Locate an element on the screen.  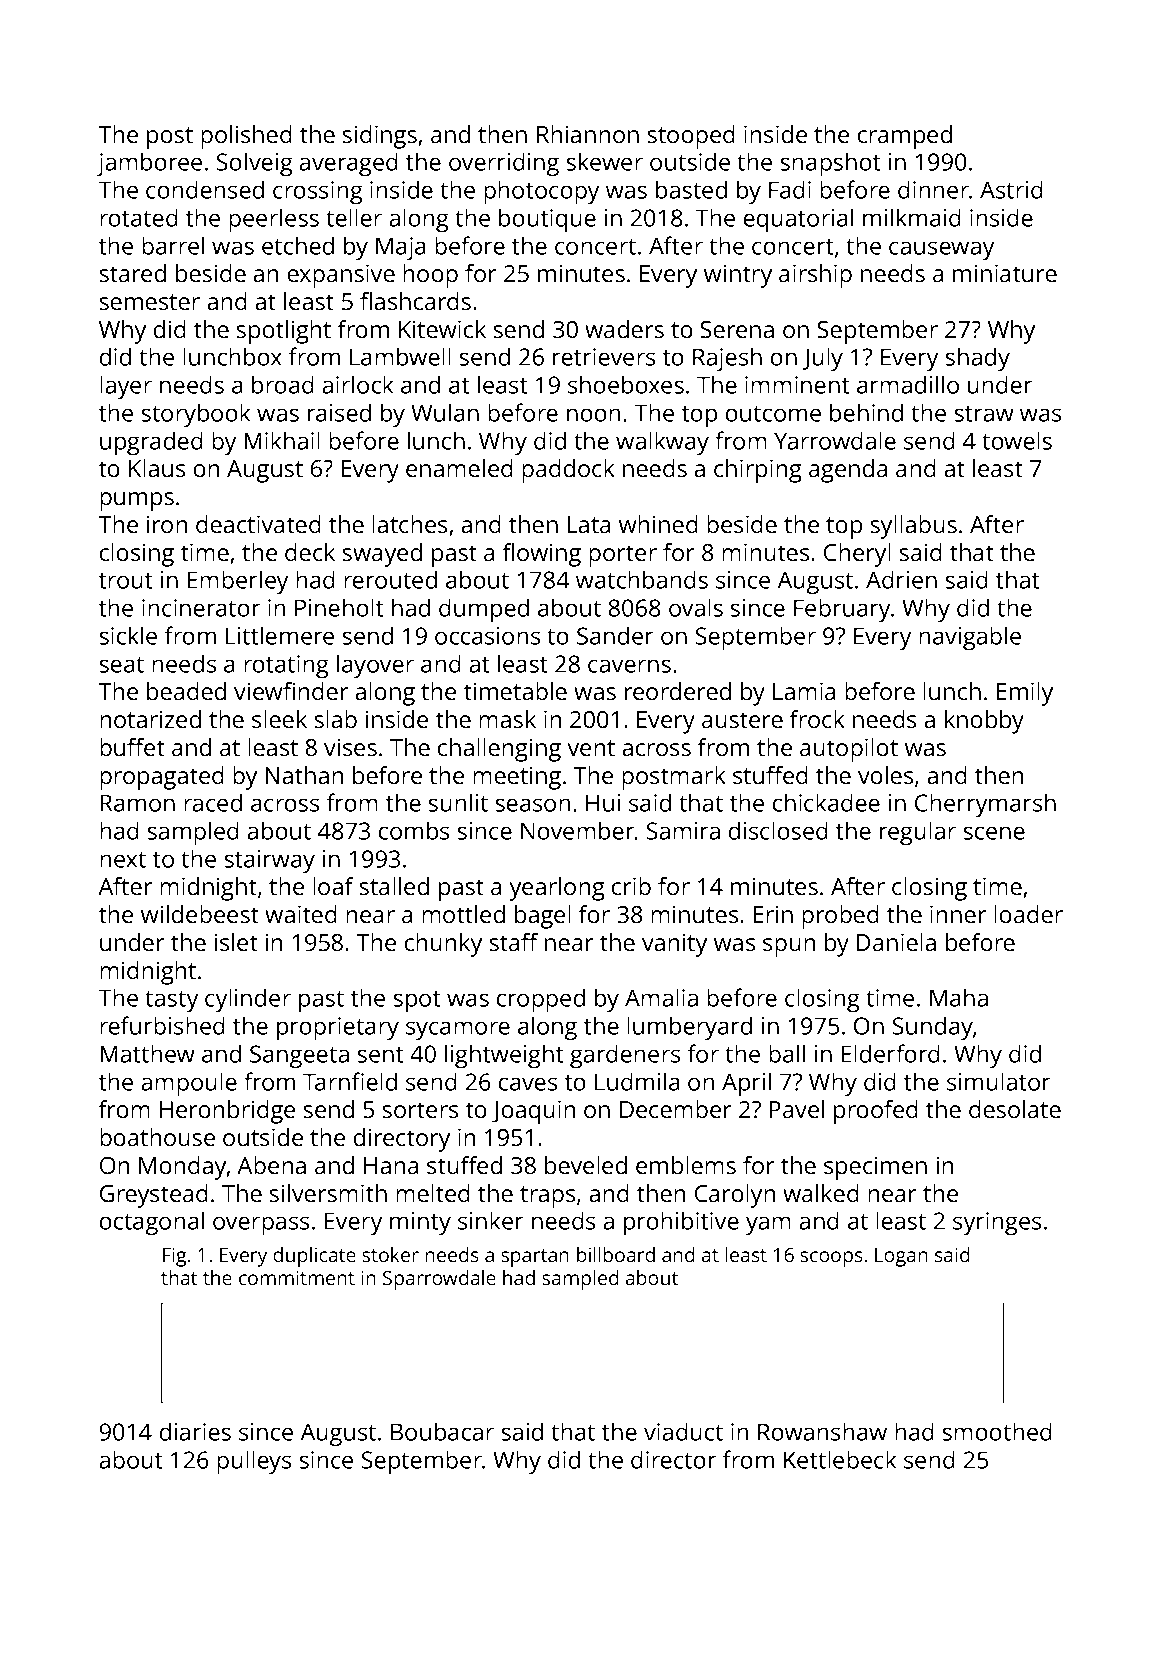
waders is located at coordinates (624, 329).
